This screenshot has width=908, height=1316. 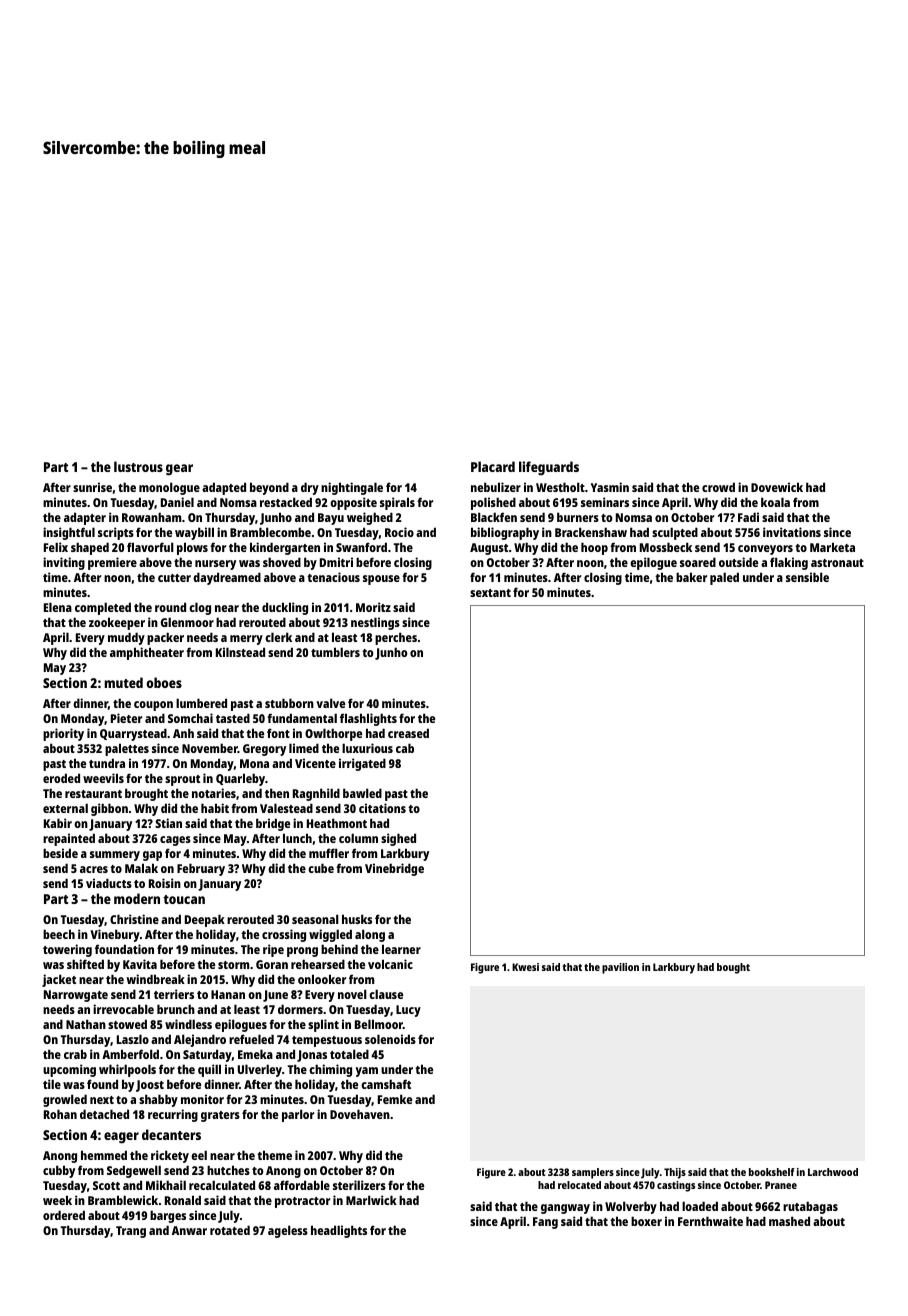 I want to click on pavilion, so click(x=620, y=968).
